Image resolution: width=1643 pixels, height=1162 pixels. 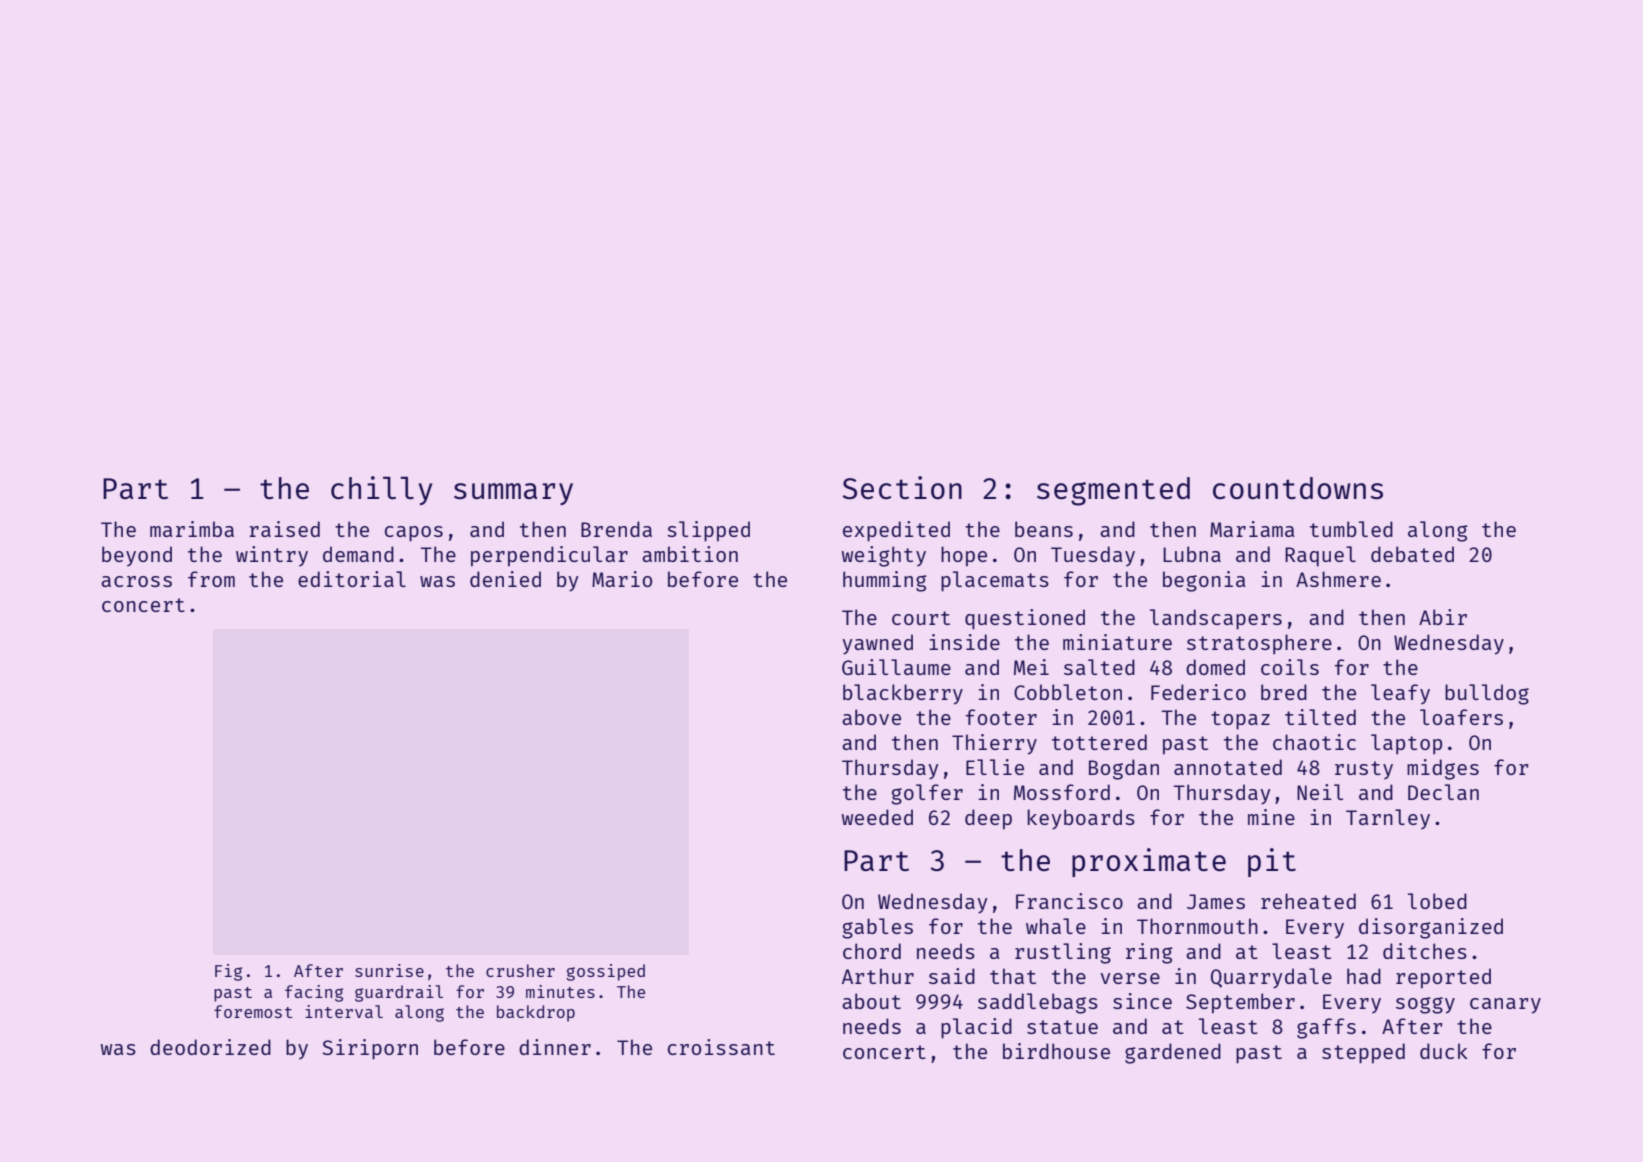 I want to click on expedited, so click(x=896, y=531).
